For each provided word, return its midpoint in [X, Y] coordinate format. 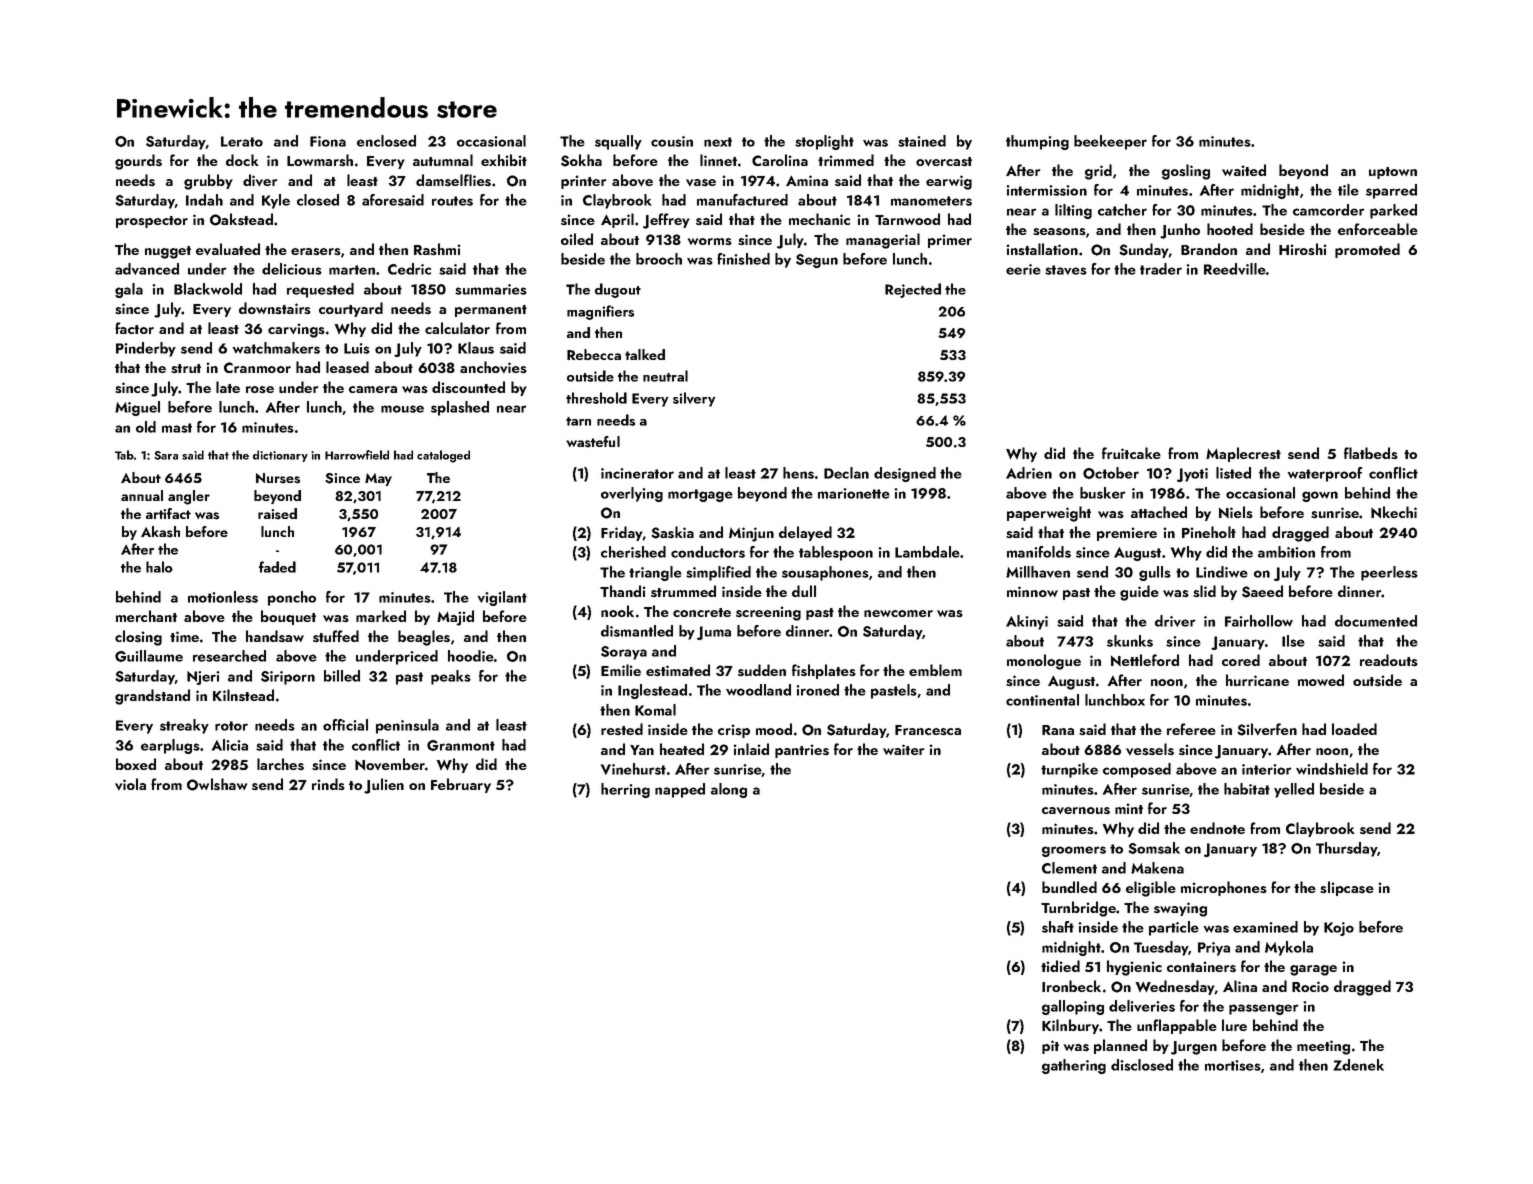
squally [618, 142]
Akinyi [1027, 622]
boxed [136, 764]
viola [130, 784]
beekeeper [1110, 142]
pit [1050, 1047]
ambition [1286, 552]
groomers [1074, 851]
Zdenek [1358, 1065]
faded [277, 567]
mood [774, 729]
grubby [208, 182]
